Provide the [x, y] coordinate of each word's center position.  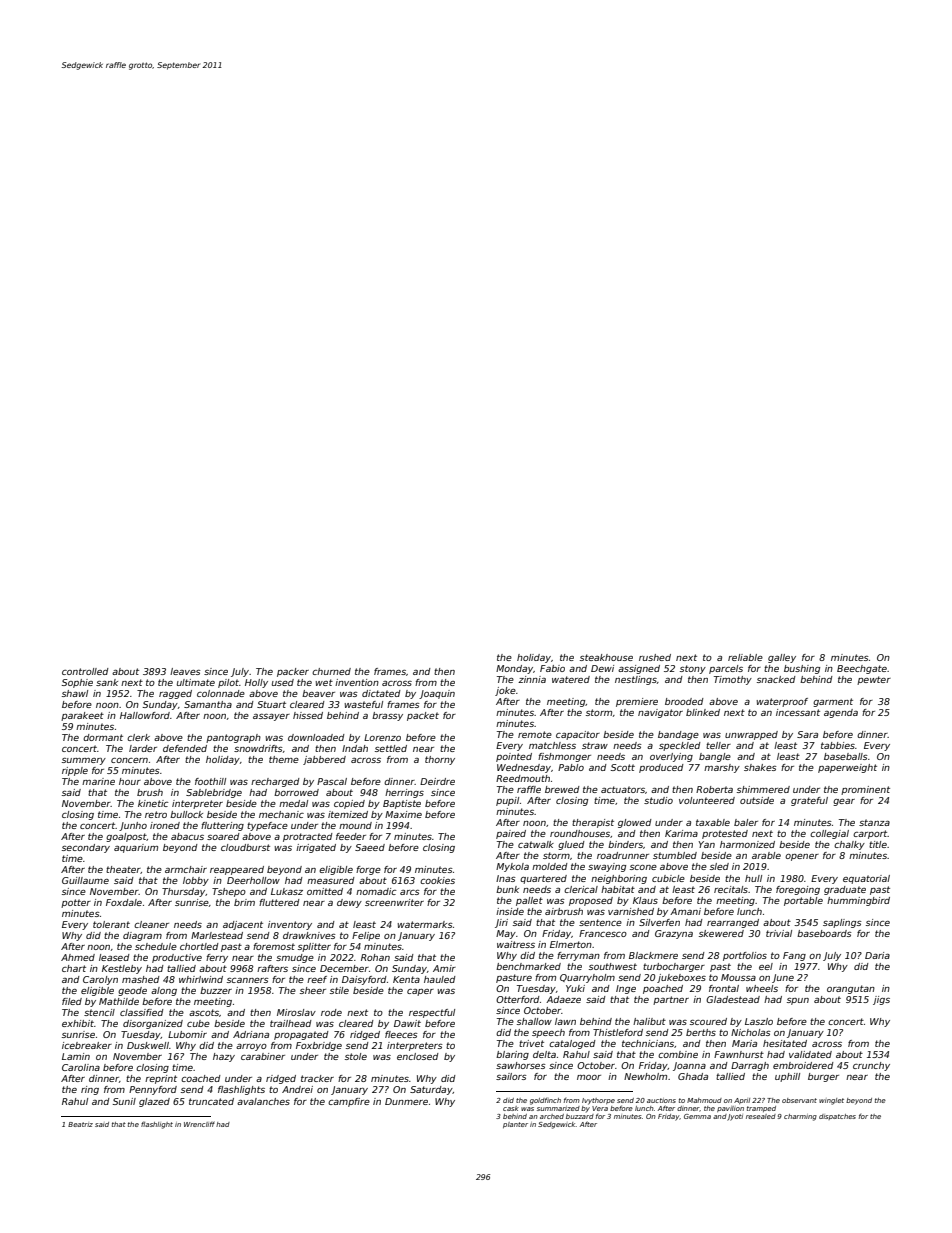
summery [84, 761]
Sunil [124, 1101]
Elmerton [571, 944]
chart [74, 968]
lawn [565, 1021]
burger [823, 1077]
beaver [318, 693]
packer [293, 672]
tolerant [111, 924]
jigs [881, 1000]
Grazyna [674, 934]
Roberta [714, 789]
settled [391, 748]
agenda [841, 713]
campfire [349, 1102]
